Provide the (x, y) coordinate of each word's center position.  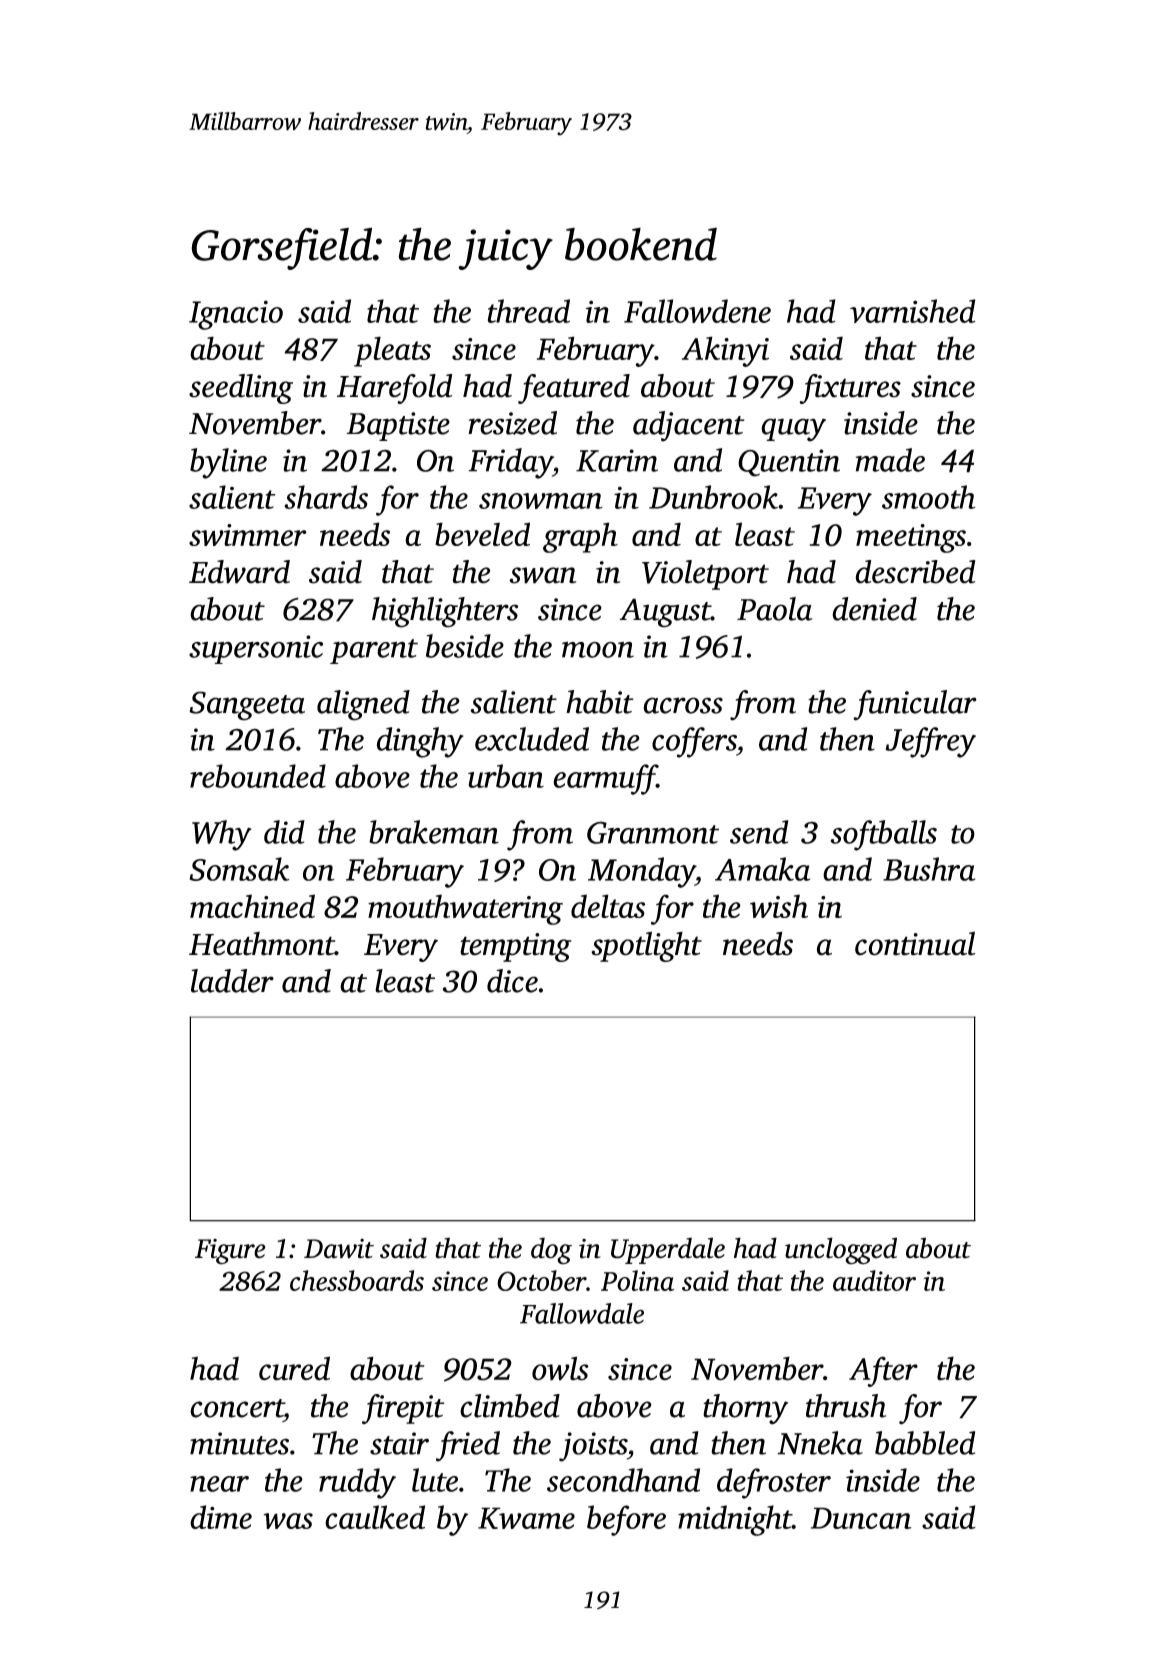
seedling (241, 389)
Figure (230, 1252)
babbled (925, 1443)
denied (874, 609)
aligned (363, 705)
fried (468, 1446)
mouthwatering (465, 909)
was (288, 1521)
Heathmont (262, 944)
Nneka (820, 1443)
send (759, 832)
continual (915, 943)
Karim (617, 460)
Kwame (526, 1518)
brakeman (434, 832)
